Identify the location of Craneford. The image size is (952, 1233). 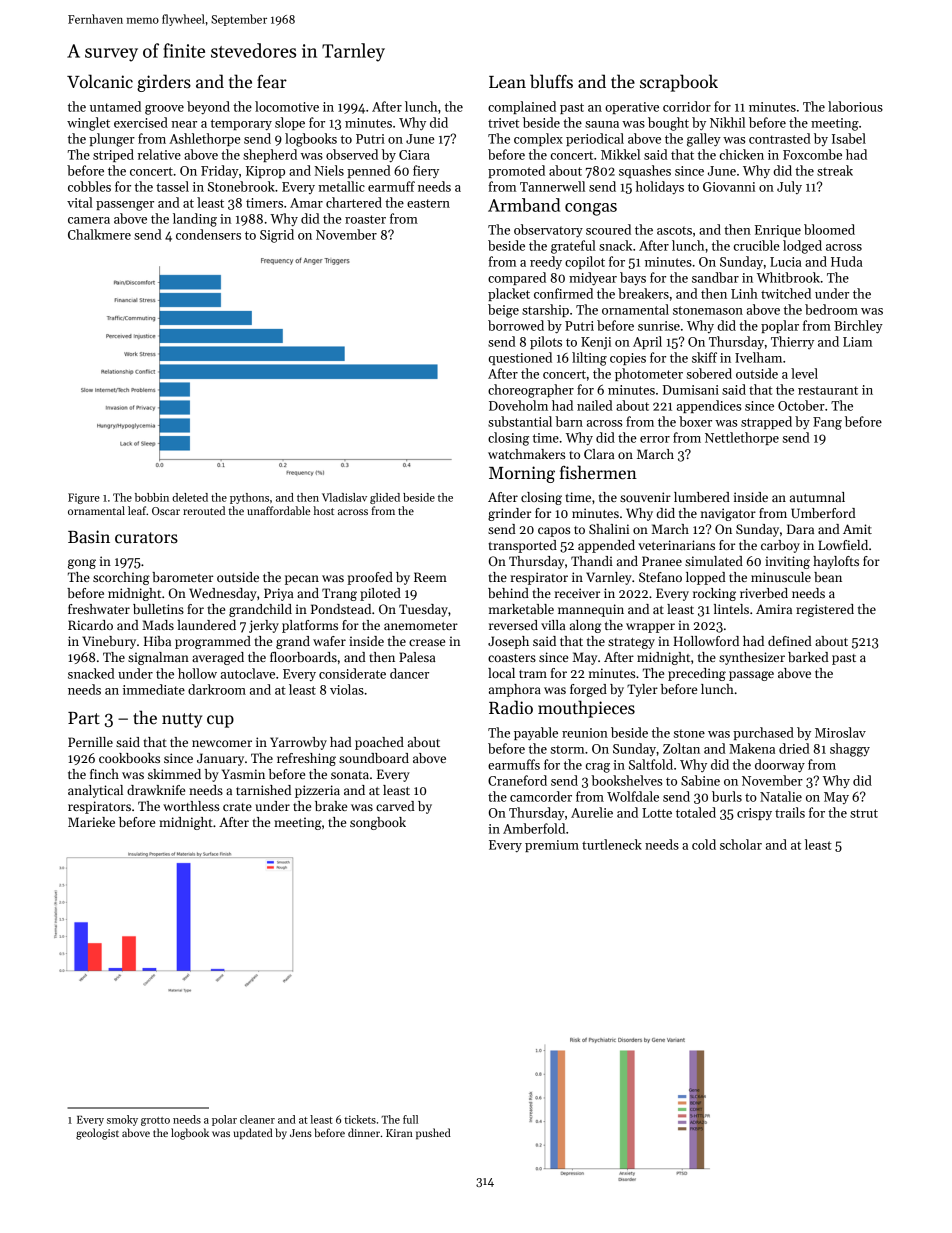
(517, 780).
